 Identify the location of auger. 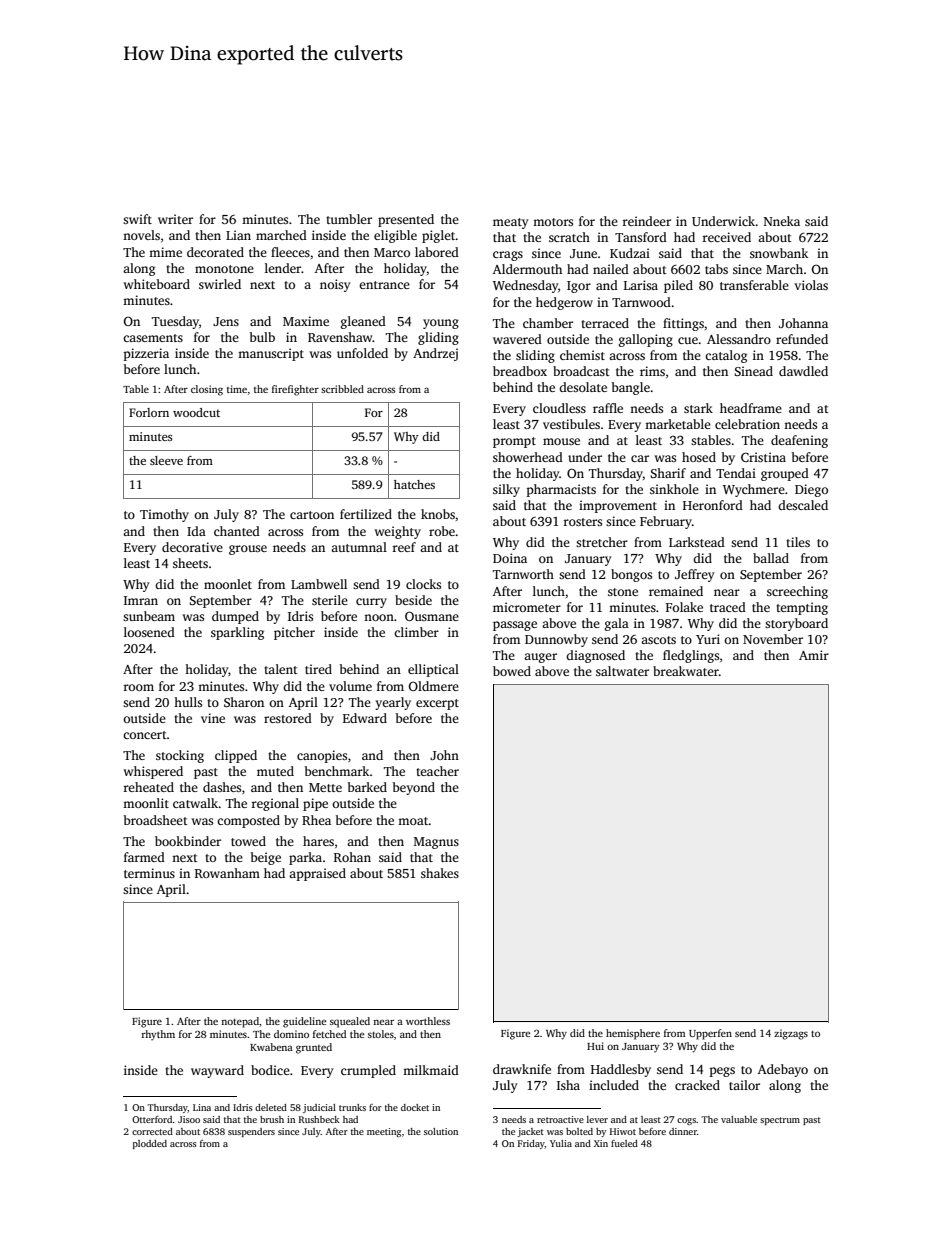
(540, 658).
